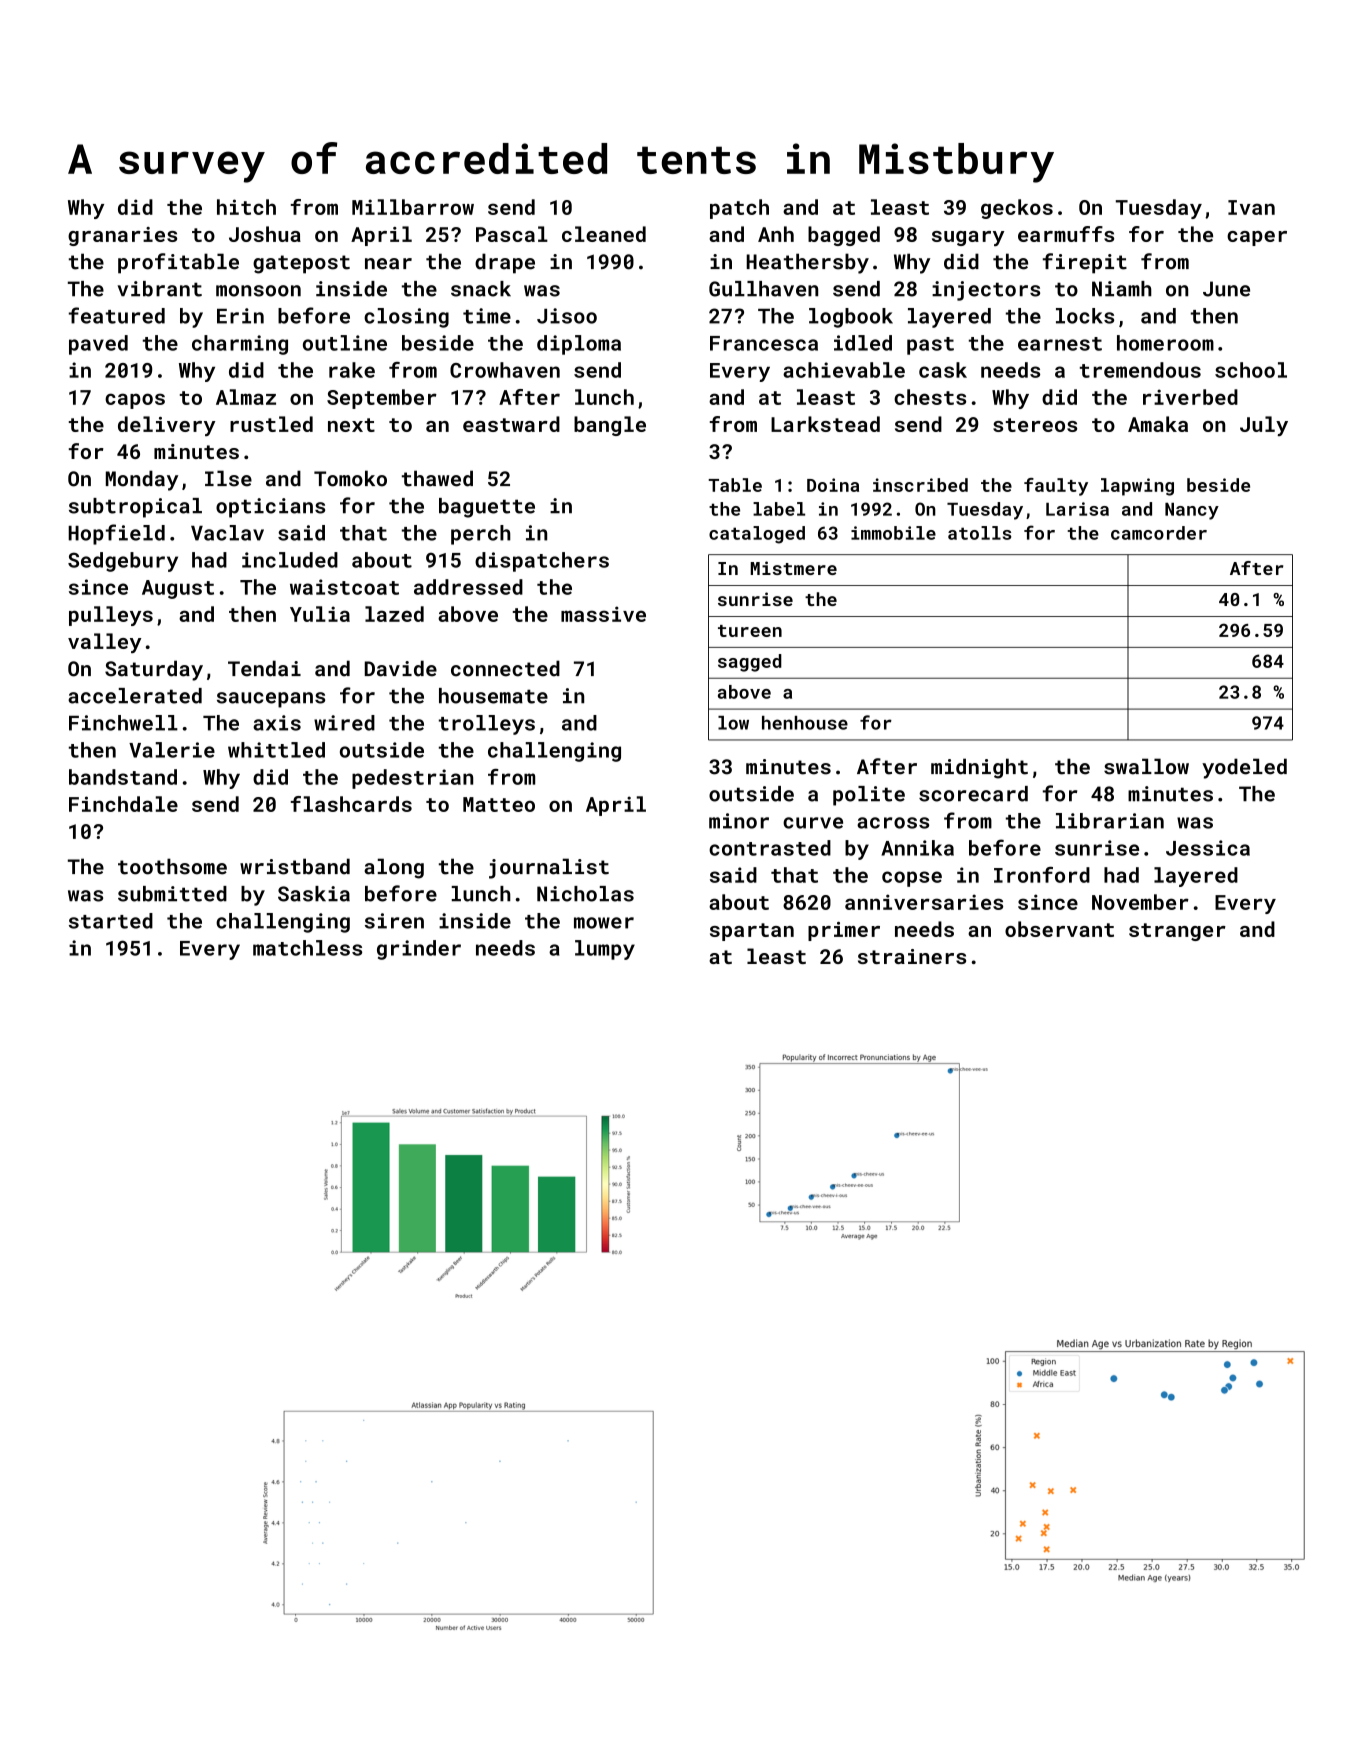 This screenshot has height=1760, width=1360. I want to click on Niamh, so click(1122, 289).
